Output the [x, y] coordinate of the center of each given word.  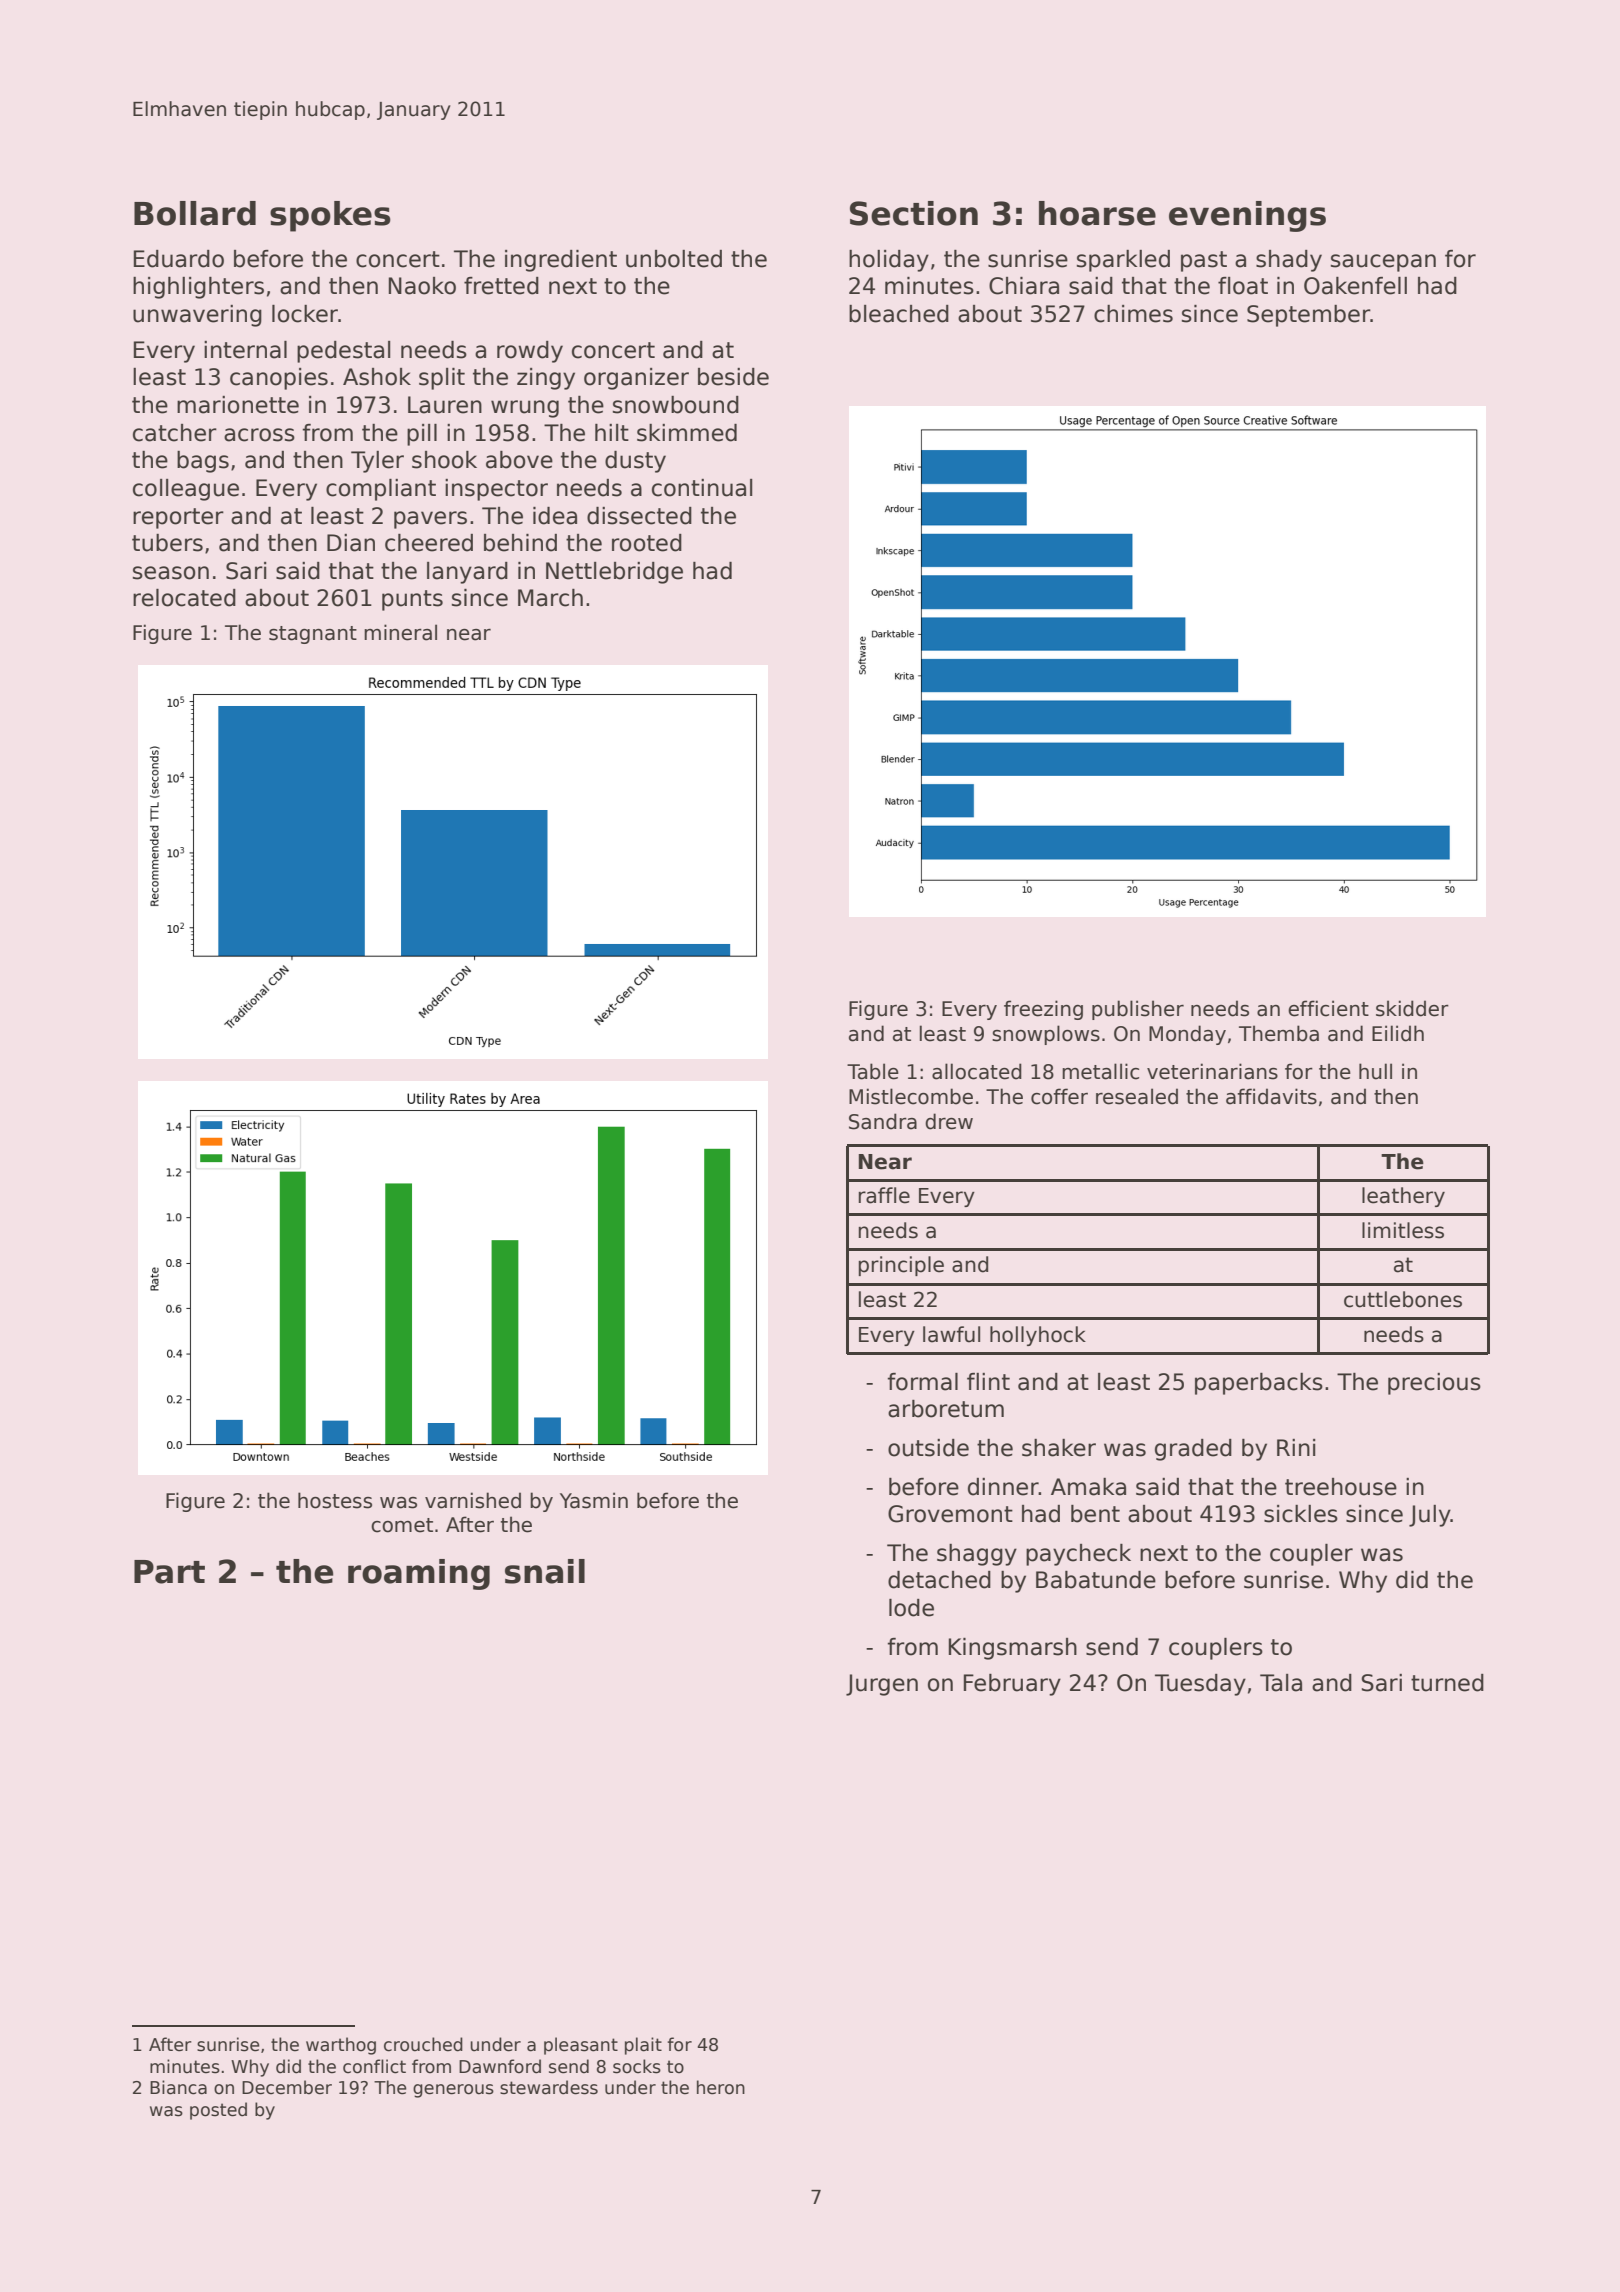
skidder [1412, 1008]
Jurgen [882, 1685]
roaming [419, 1574]
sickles [1301, 1514]
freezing [1043, 1010]
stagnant [313, 635]
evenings [1247, 216]
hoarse [1097, 213]
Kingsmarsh [1013, 1649]
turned [1447, 1683]
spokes [330, 216]
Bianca [178, 2087]
